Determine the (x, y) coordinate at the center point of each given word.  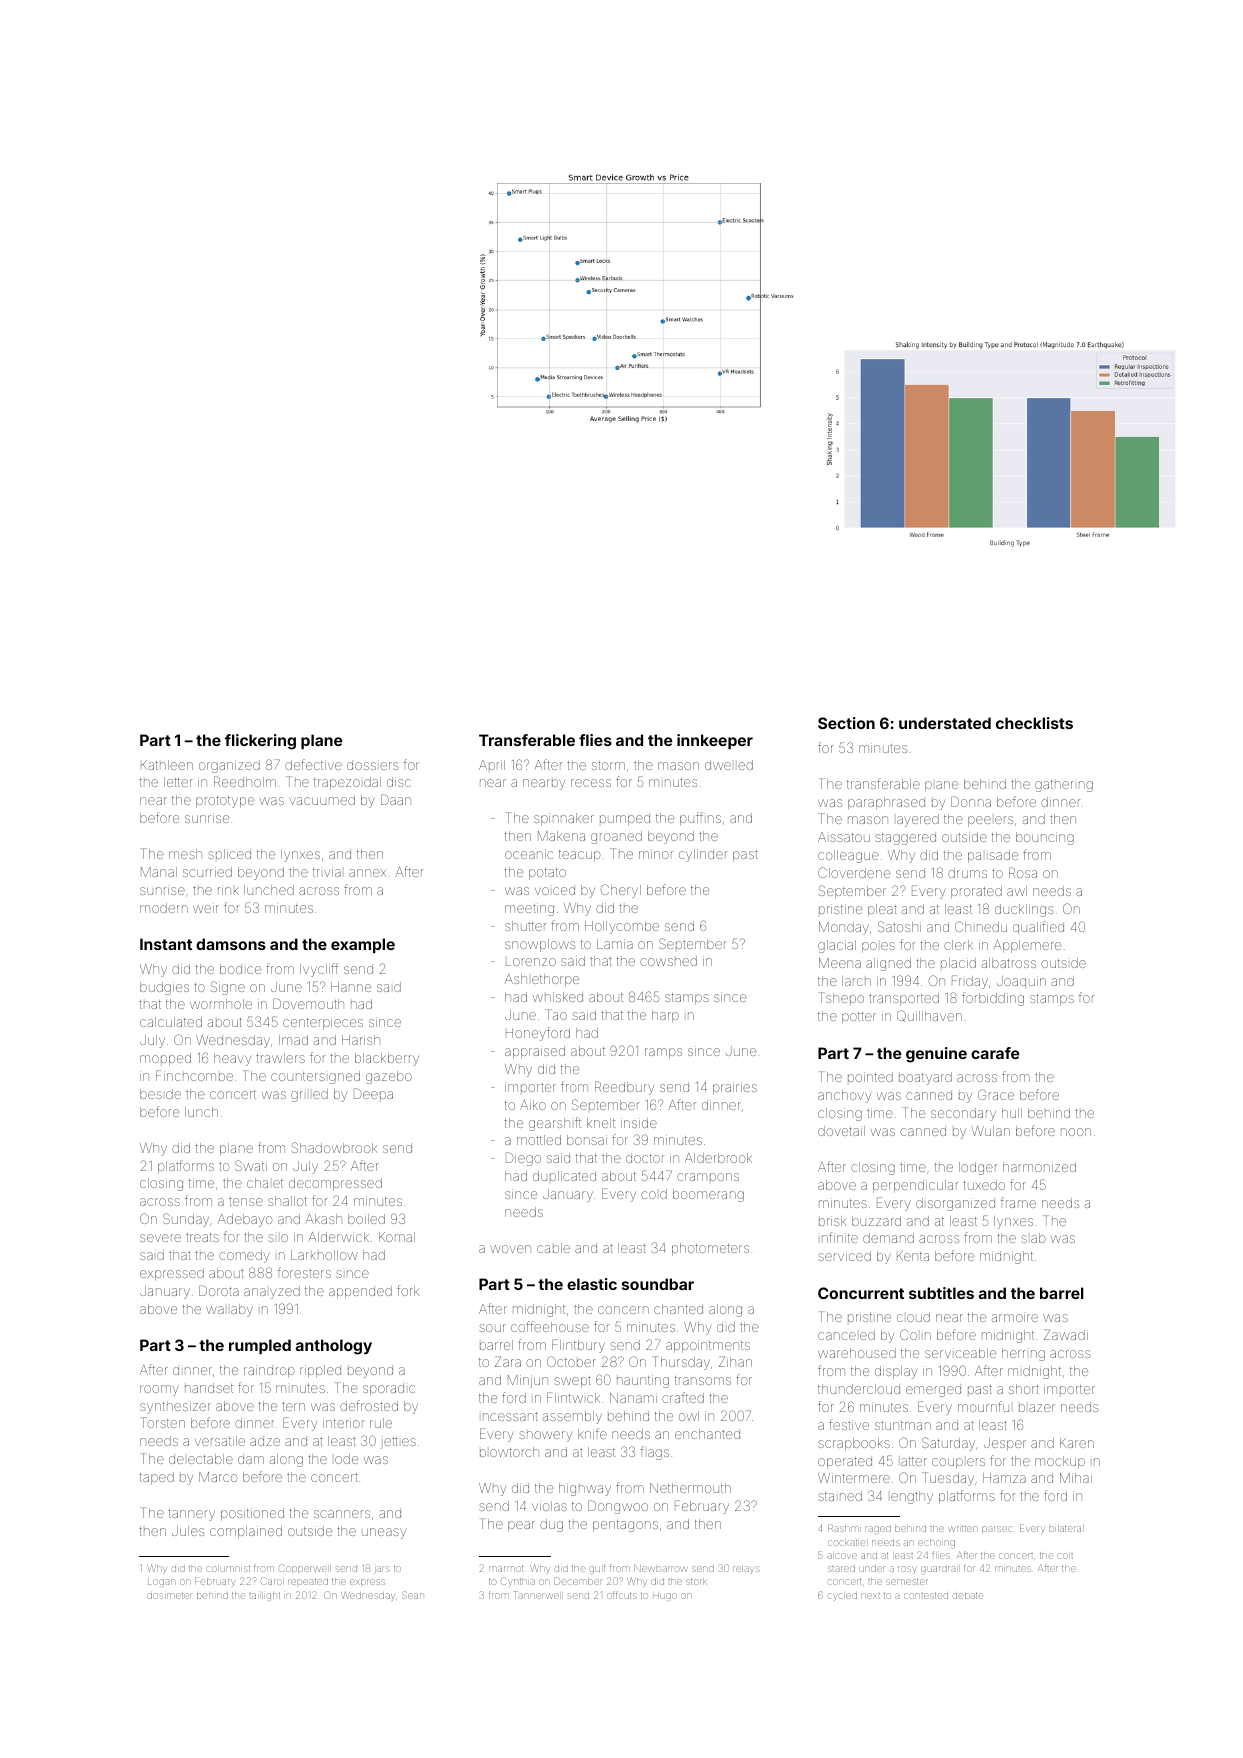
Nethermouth (690, 1488)
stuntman (903, 1425)
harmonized (1039, 1167)
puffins (700, 819)
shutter (525, 926)
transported (904, 999)
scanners (342, 1514)
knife (592, 1433)
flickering (260, 742)
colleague (848, 856)
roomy (159, 1390)
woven (510, 1249)
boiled (366, 1219)
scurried (207, 872)
